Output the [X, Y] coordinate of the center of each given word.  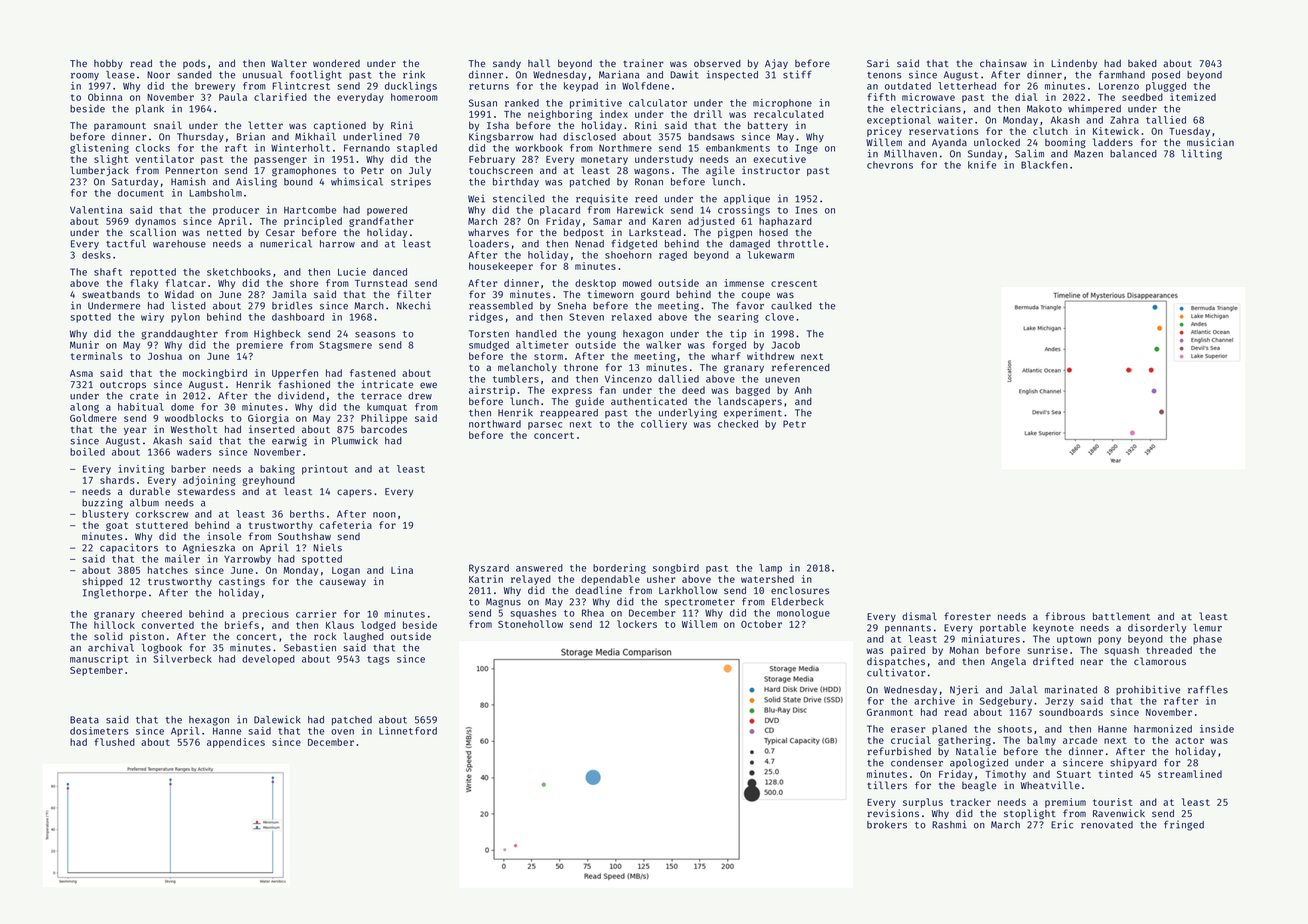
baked [1142, 63]
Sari [878, 63]
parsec [545, 426]
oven [342, 732]
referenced [801, 367]
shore [304, 283]
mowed [637, 283]
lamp [770, 569]
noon [384, 515]
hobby [108, 64]
